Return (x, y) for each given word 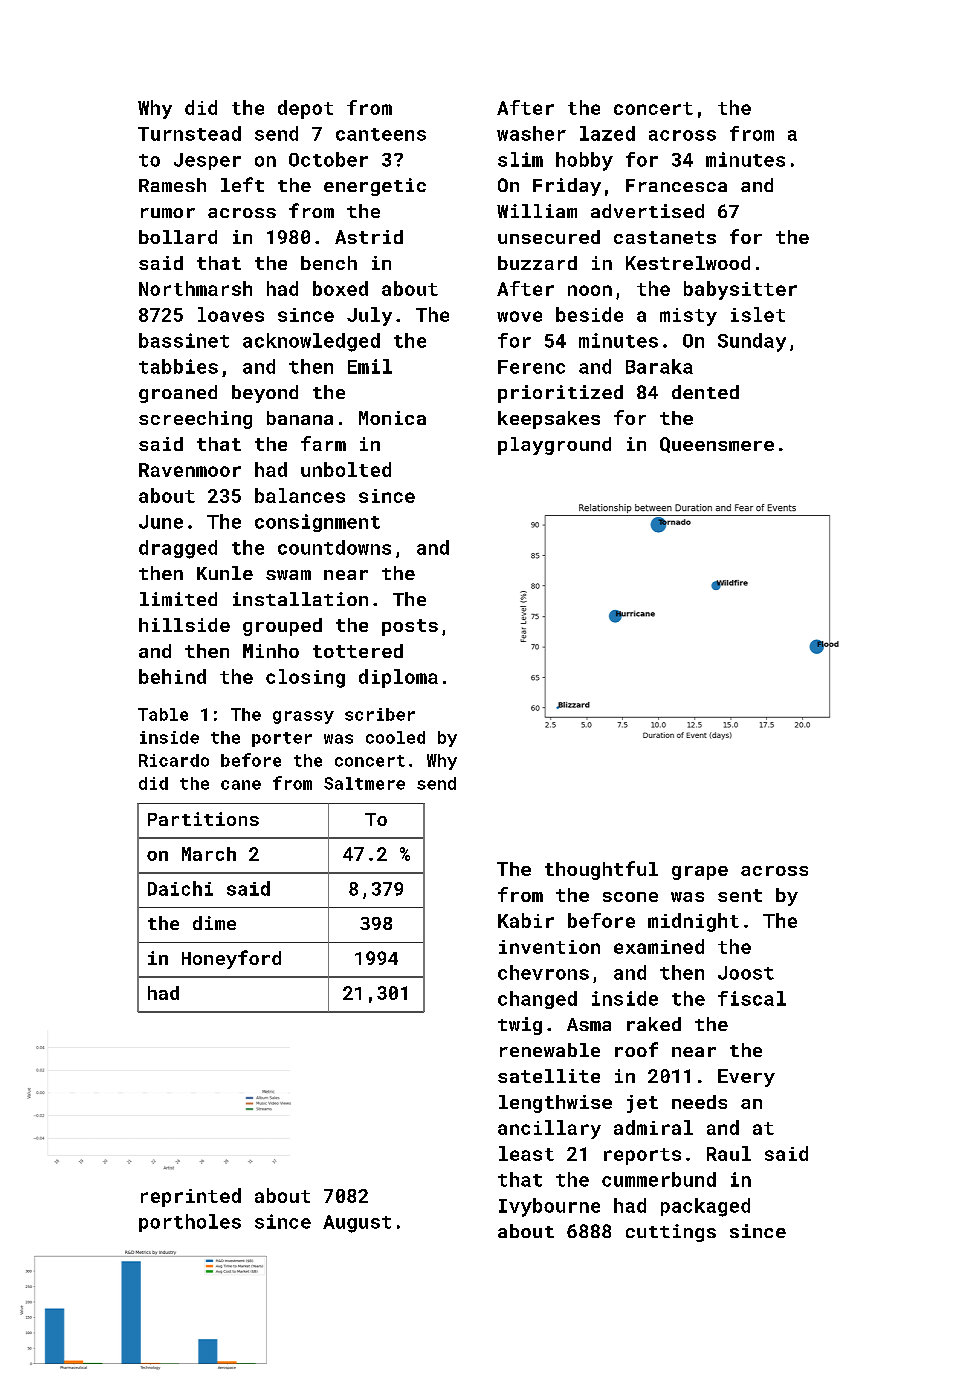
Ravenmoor (190, 470)
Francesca (676, 185)
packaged (705, 1207)
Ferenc (531, 367)
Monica (392, 418)
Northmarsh (195, 288)
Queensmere (717, 445)
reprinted (191, 1197)
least (526, 1153)
